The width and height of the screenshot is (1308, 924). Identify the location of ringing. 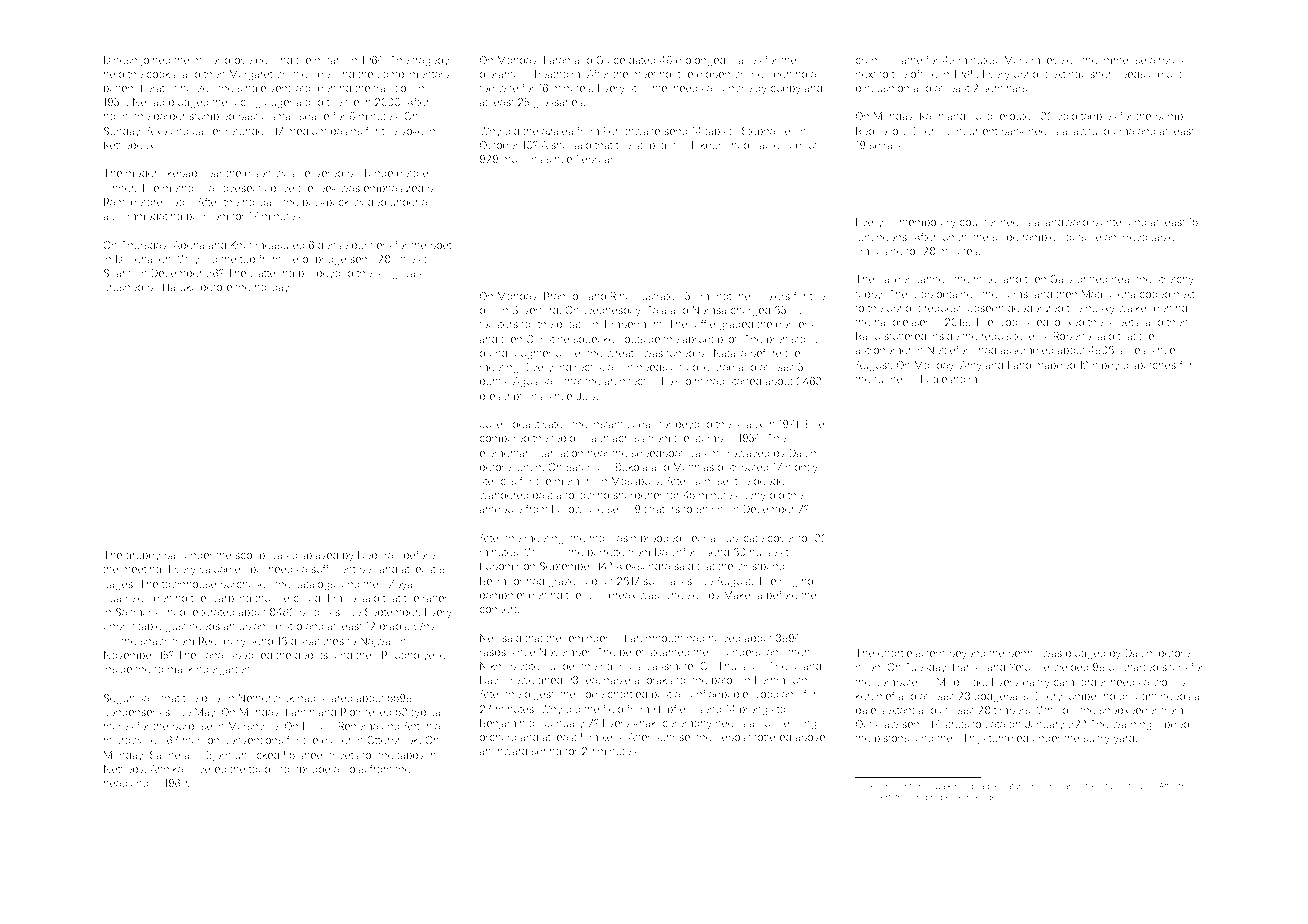
(796, 582).
